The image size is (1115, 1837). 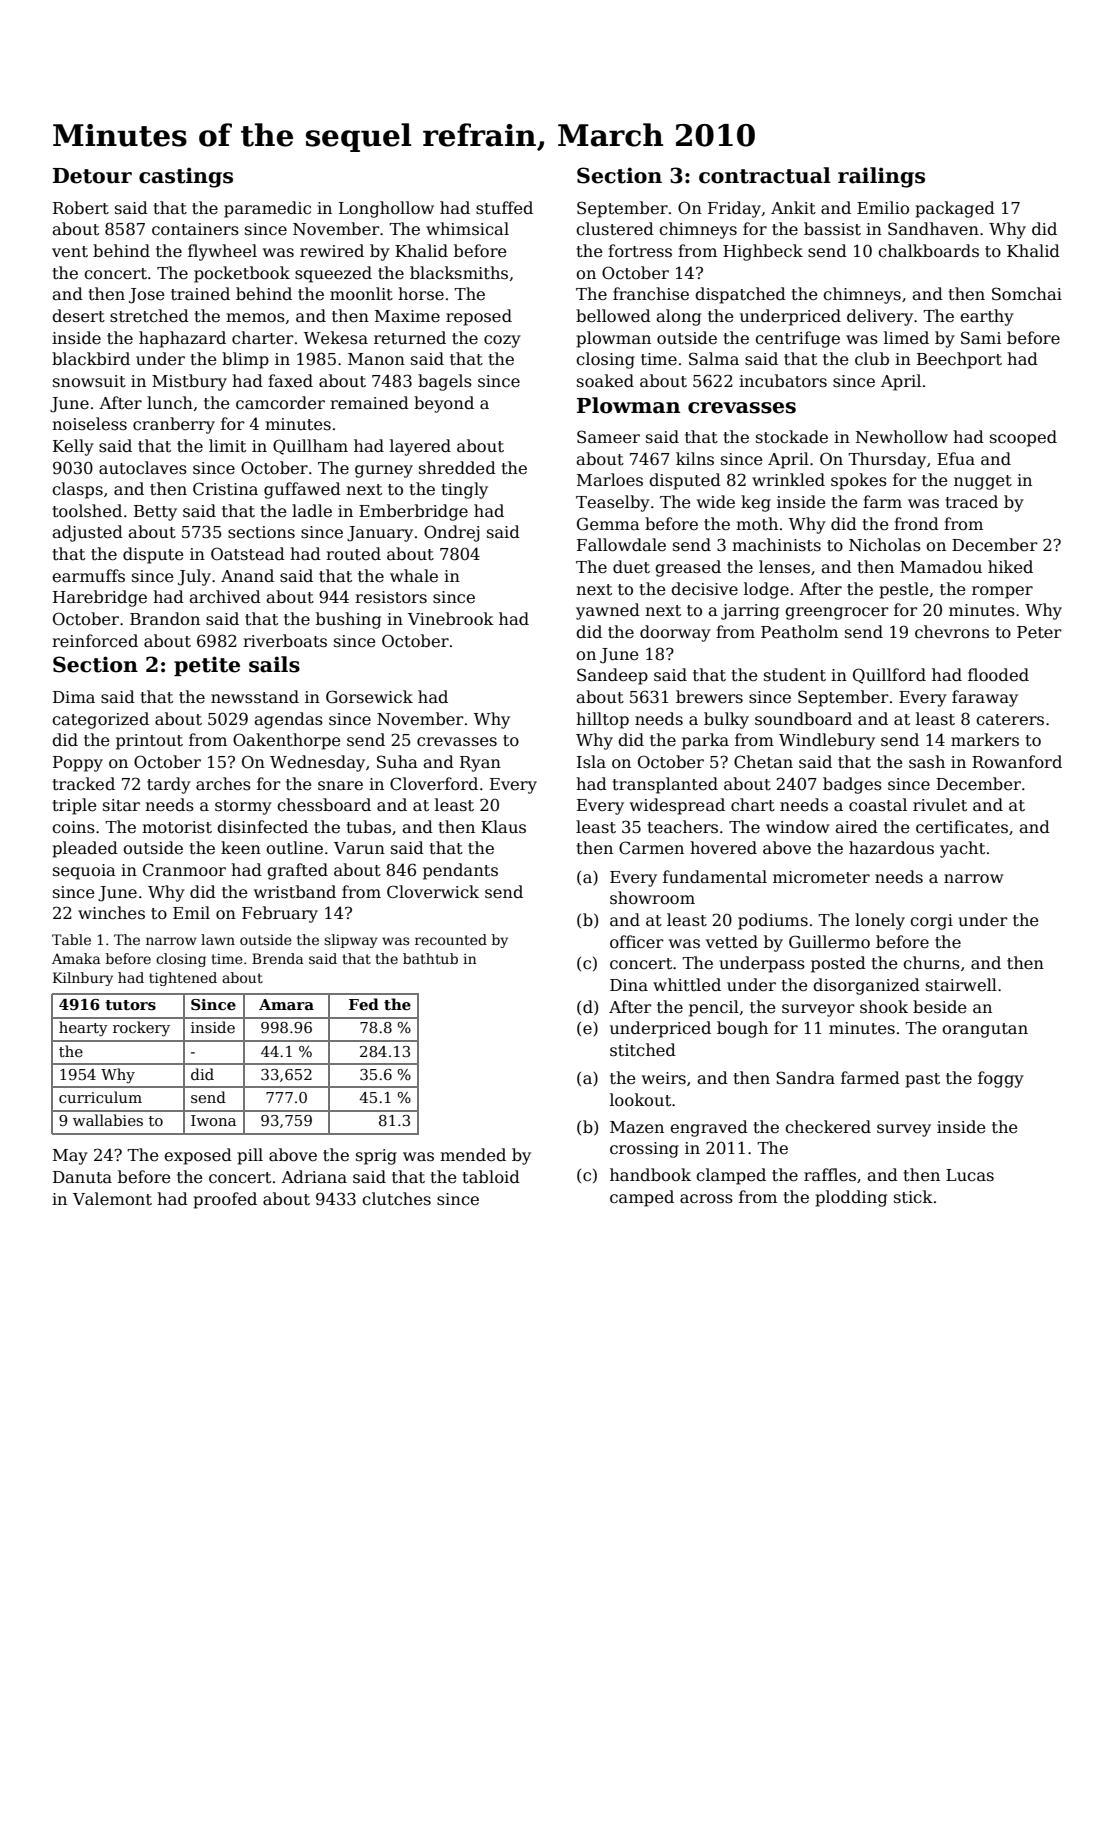 I want to click on Newhollow, so click(x=902, y=437).
